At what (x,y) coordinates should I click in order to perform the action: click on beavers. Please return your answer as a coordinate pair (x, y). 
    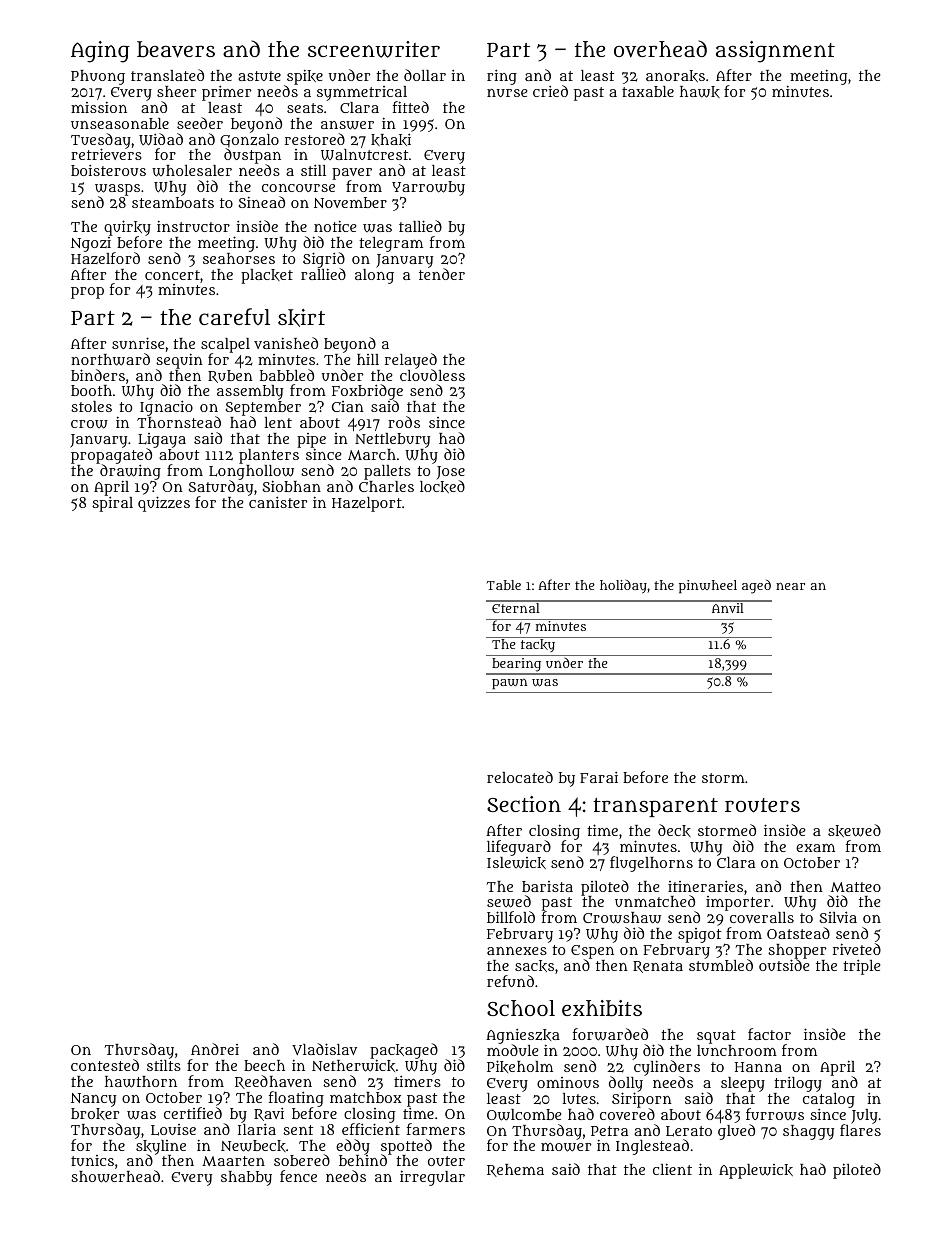
    Looking at the image, I should click on (176, 49).
